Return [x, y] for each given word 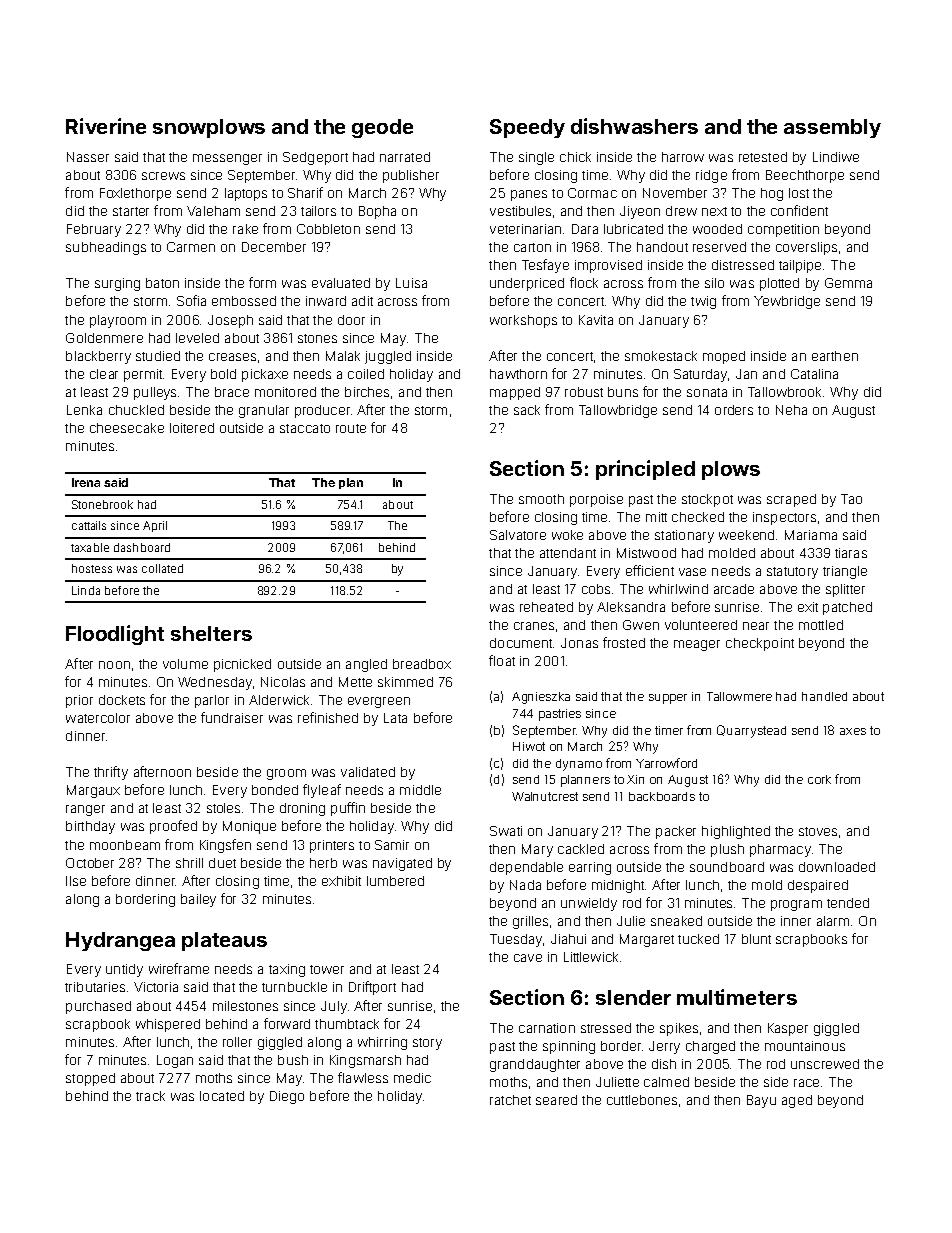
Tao [851, 499]
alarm [833, 921]
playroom [118, 321]
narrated [405, 157]
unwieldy [589, 904]
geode [382, 128]
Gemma [848, 283]
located [222, 1096]
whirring [382, 1043]
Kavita [596, 320]
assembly [832, 128]
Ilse [76, 881]
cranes [534, 626]
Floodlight [115, 635]
